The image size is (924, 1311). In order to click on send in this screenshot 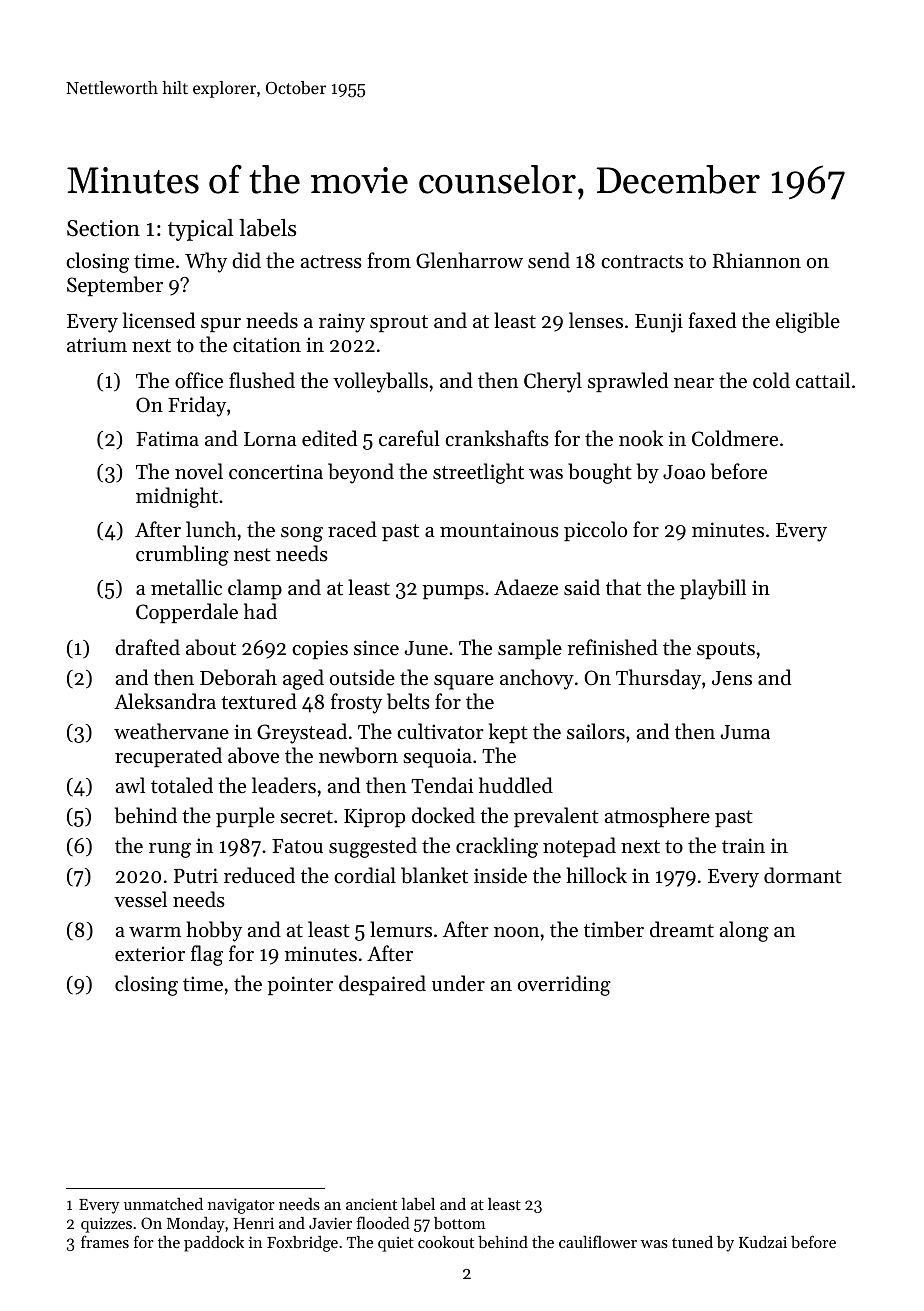, I will do `click(549, 260)`.
